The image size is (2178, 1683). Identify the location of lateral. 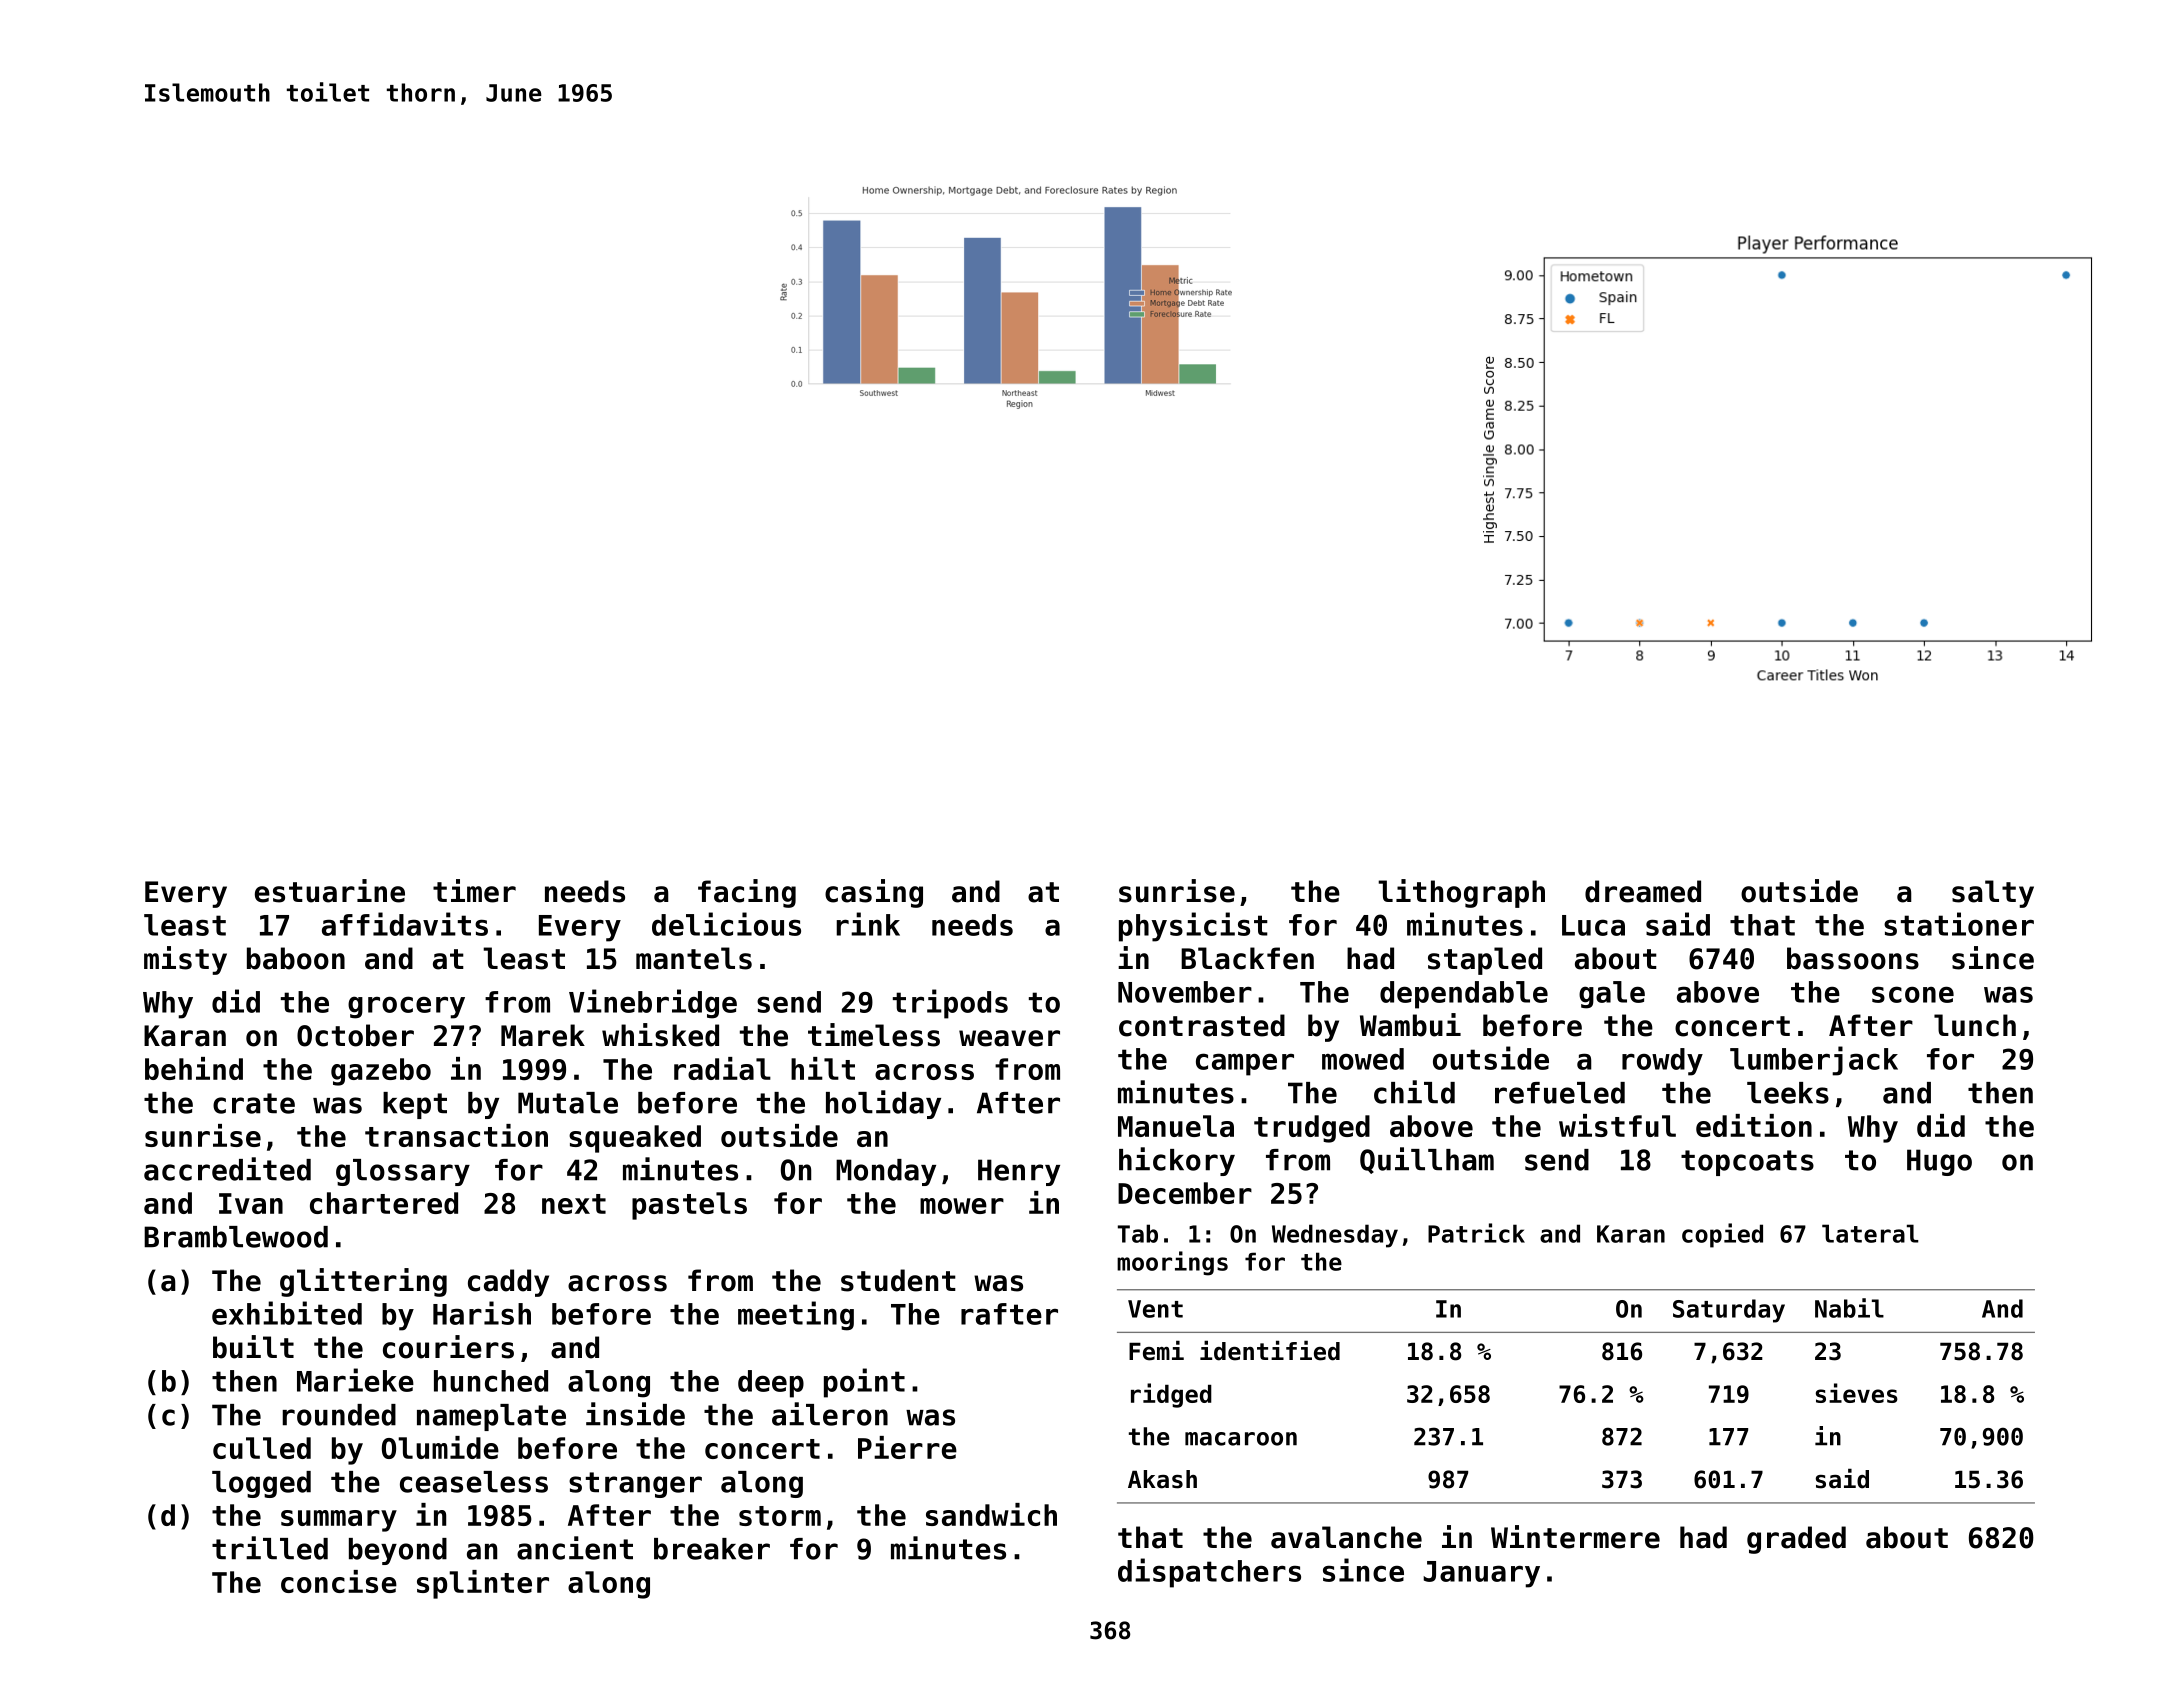
(1870, 1233).
